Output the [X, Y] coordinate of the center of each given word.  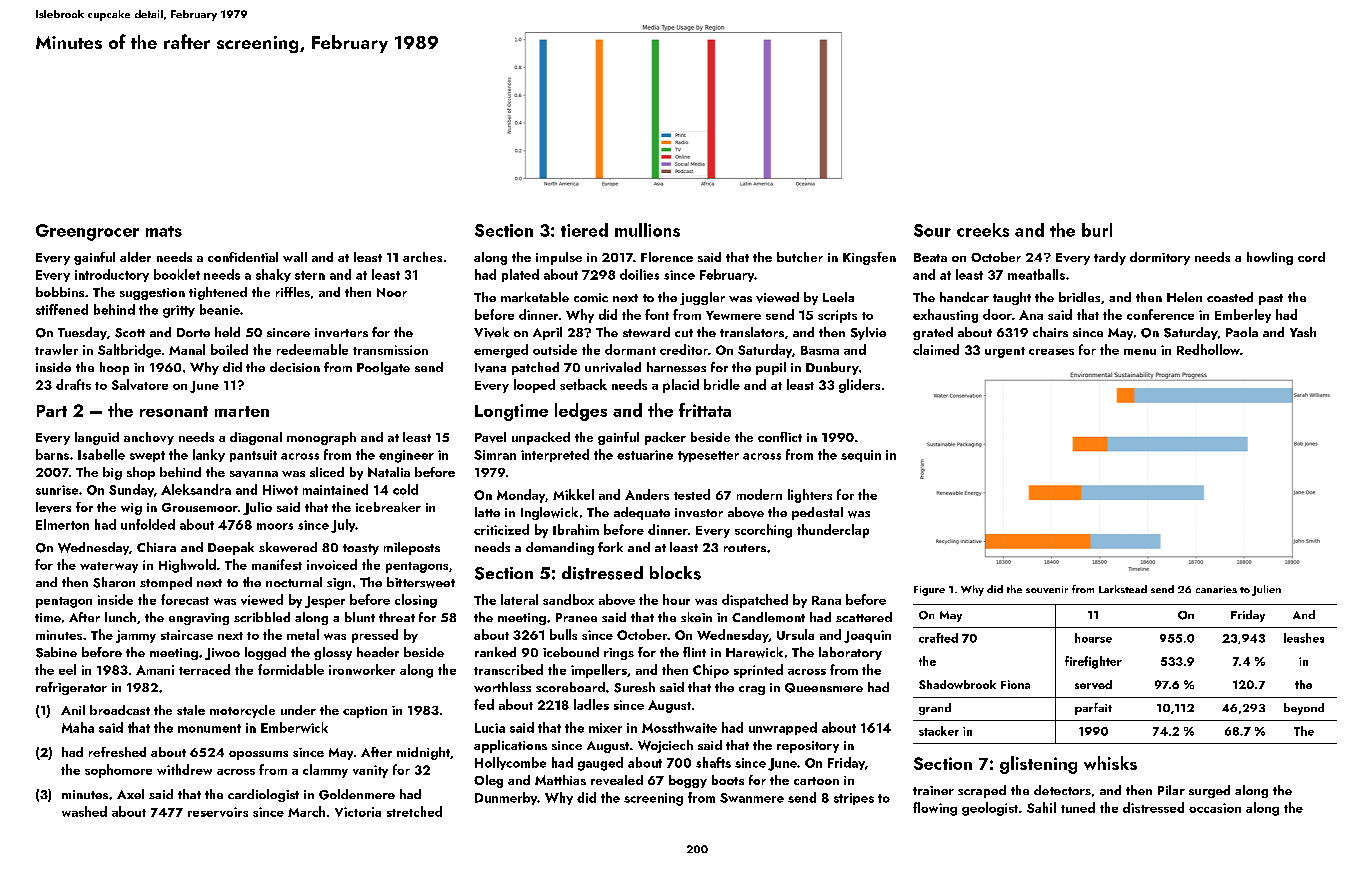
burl [1097, 230]
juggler [702, 298]
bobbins [60, 292]
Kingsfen [869, 258]
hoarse [1093, 638]
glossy [333, 653]
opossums [258, 755]
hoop [114, 368]
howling [1270, 258]
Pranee [576, 617]
